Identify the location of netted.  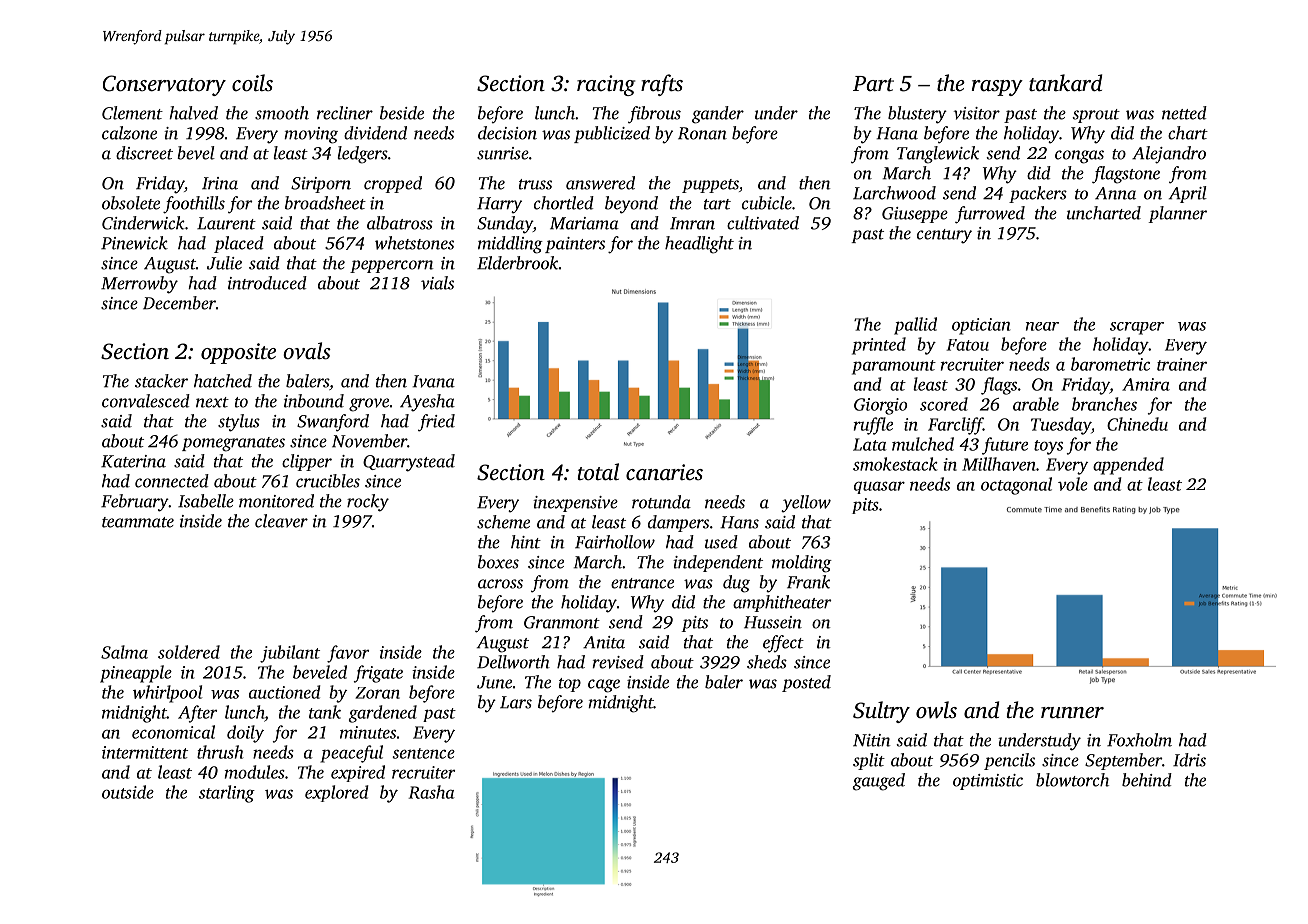
(1184, 113).
